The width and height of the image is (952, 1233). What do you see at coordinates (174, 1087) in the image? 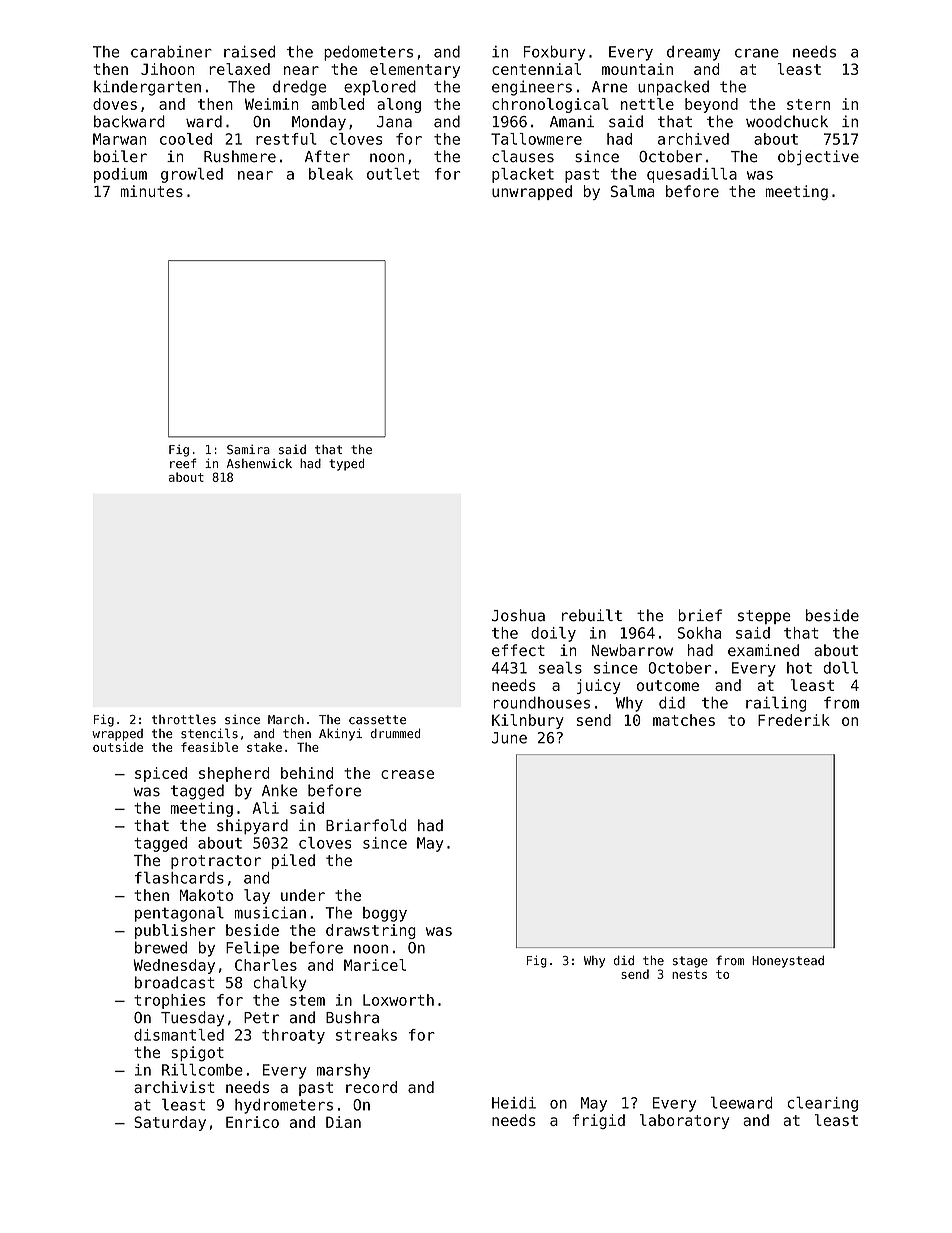
I see `archivist` at bounding box center [174, 1087].
